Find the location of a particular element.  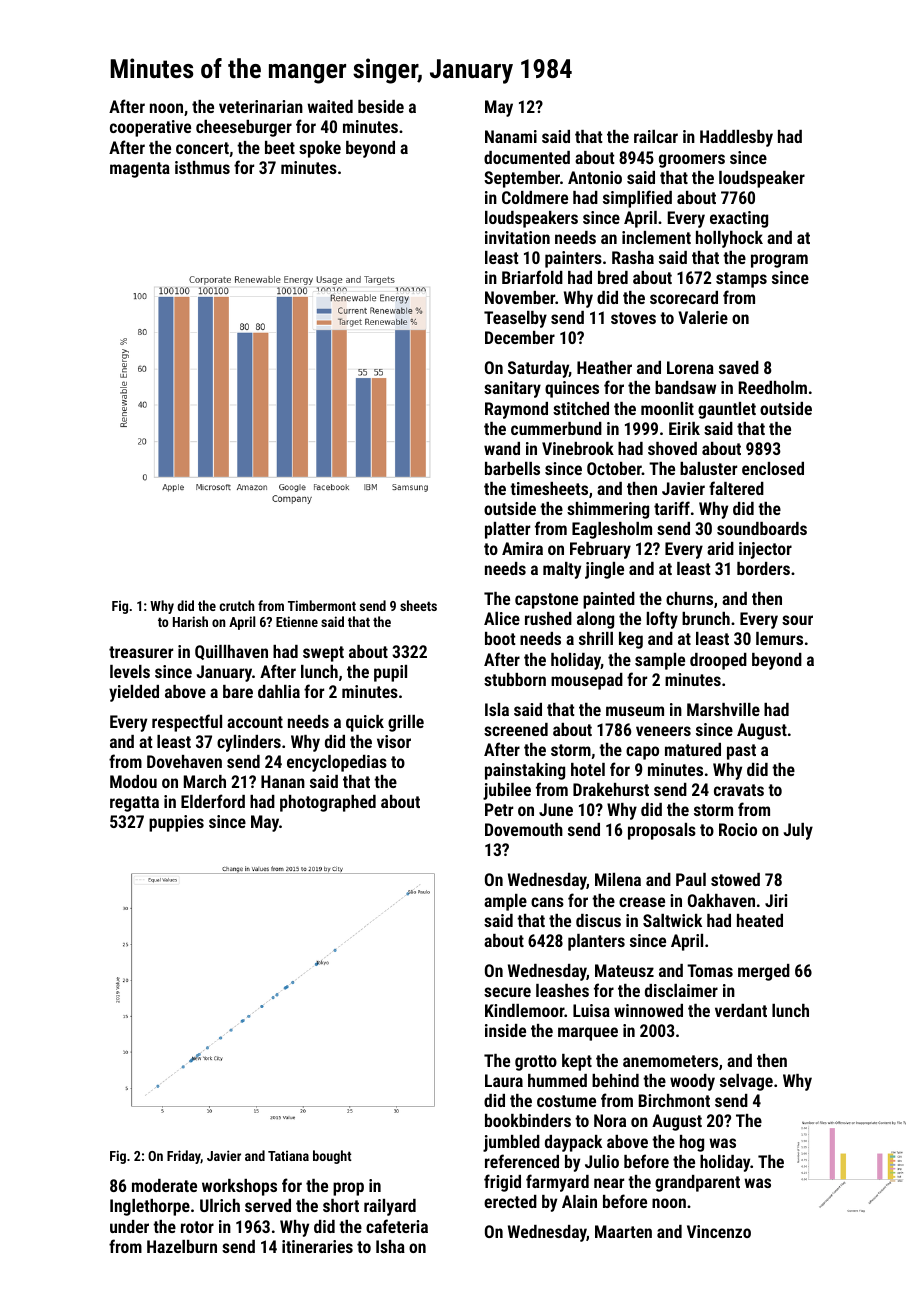

grille is located at coordinates (406, 723).
